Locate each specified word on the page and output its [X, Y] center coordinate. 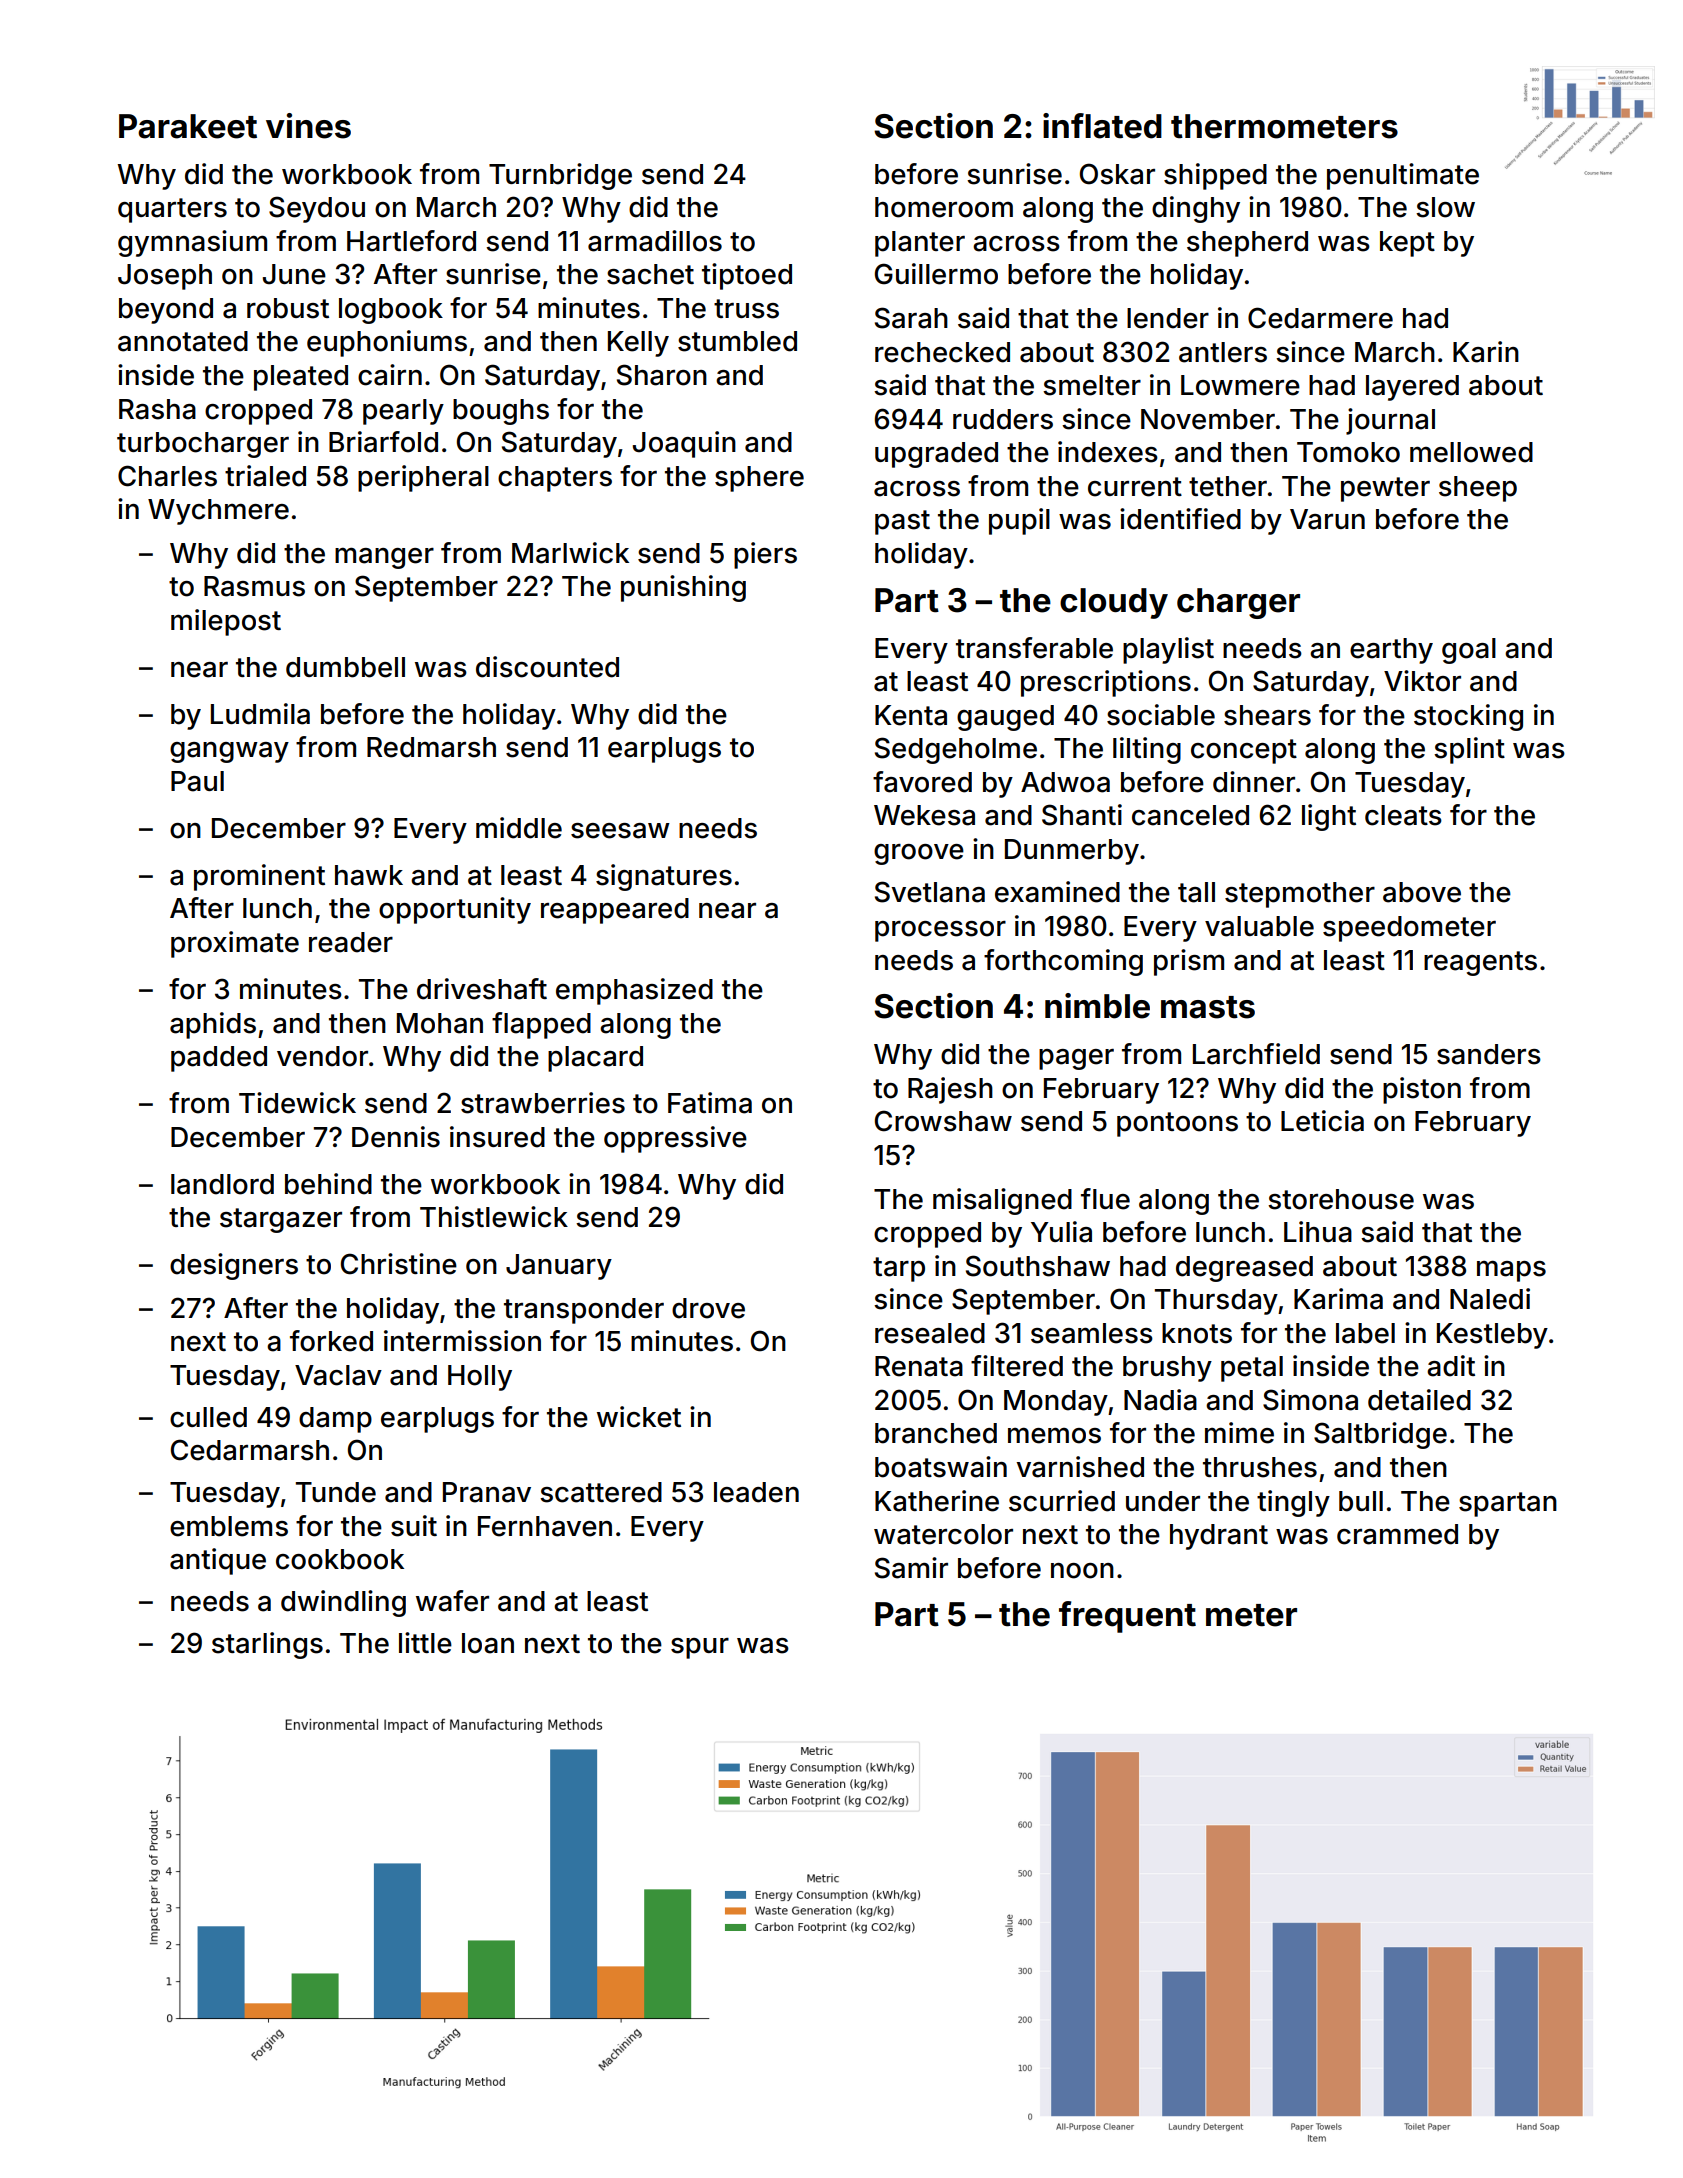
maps [1511, 1271]
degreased [1244, 1269]
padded [219, 1059]
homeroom [944, 207]
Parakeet [188, 126]
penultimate [1403, 176]
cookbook [340, 1559]
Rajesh [950, 1090]
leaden [756, 1492]
